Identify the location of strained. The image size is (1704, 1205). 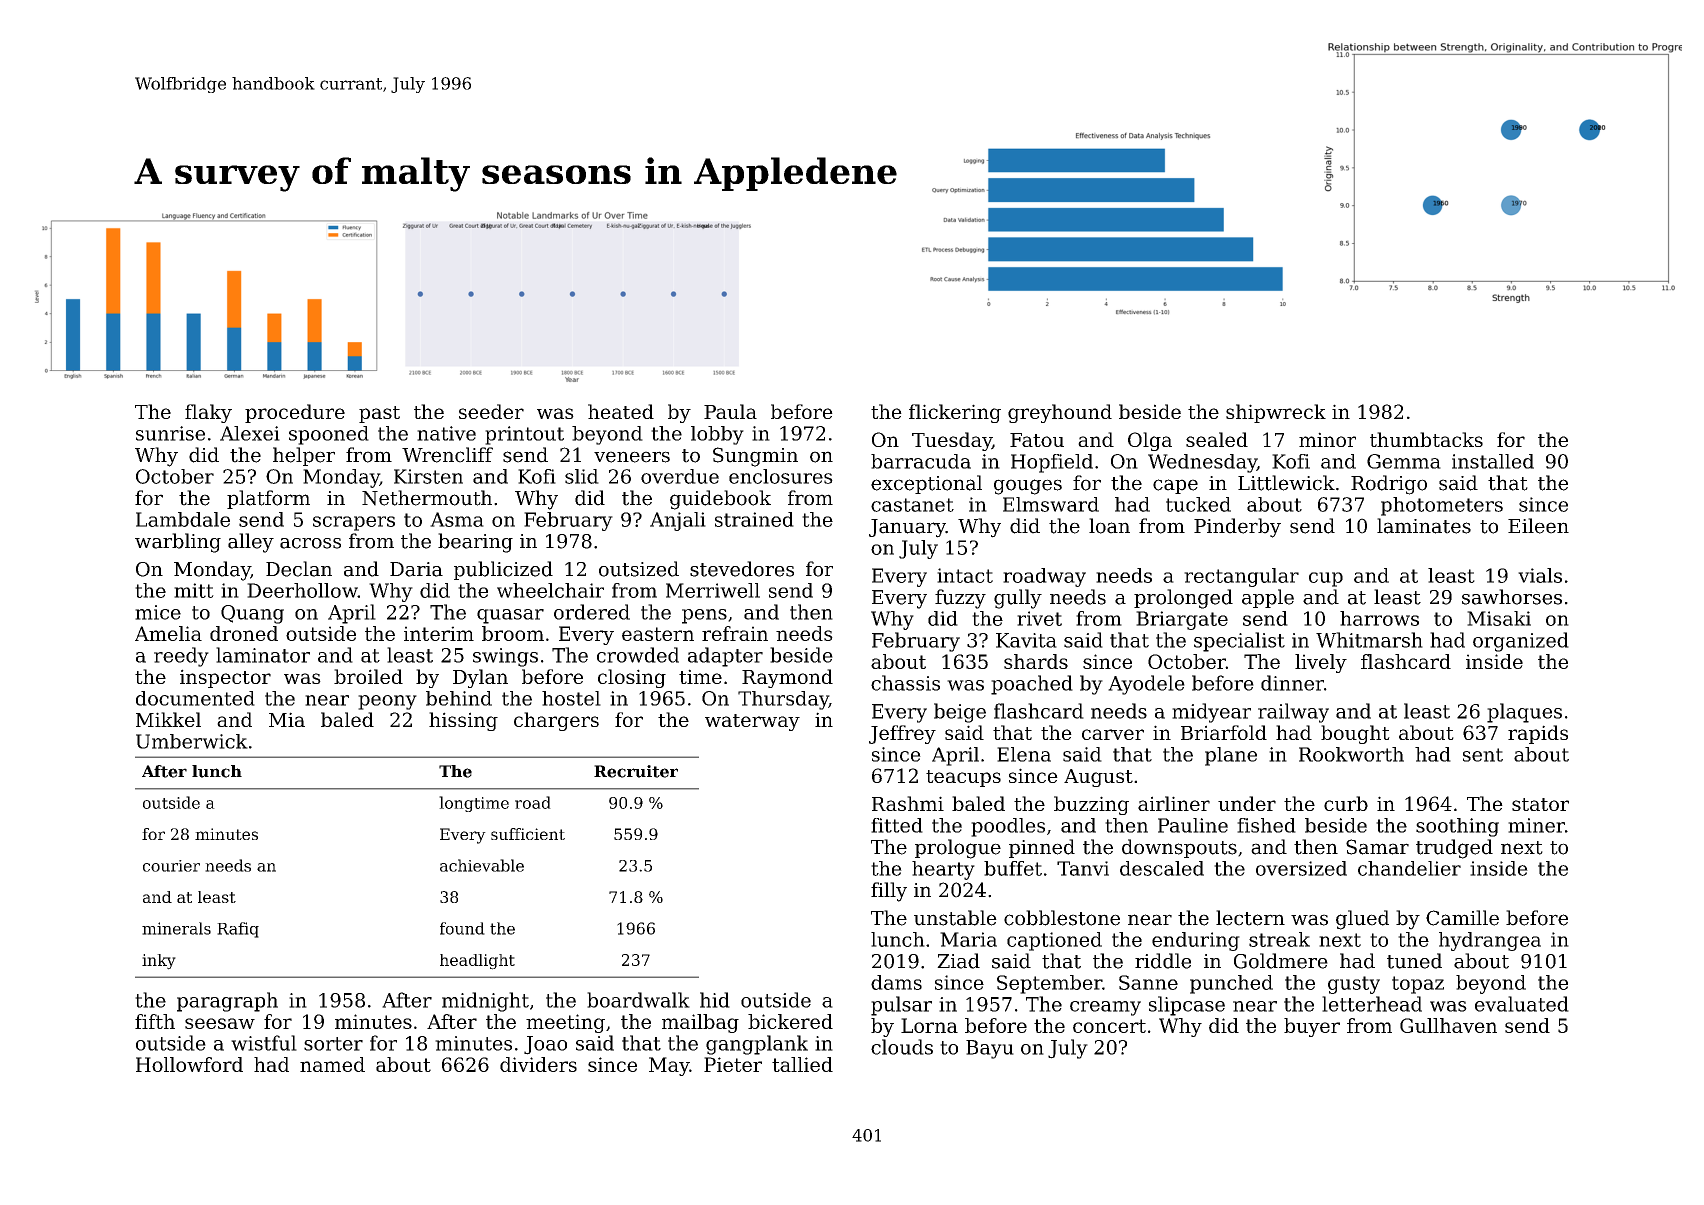
(754, 519).
